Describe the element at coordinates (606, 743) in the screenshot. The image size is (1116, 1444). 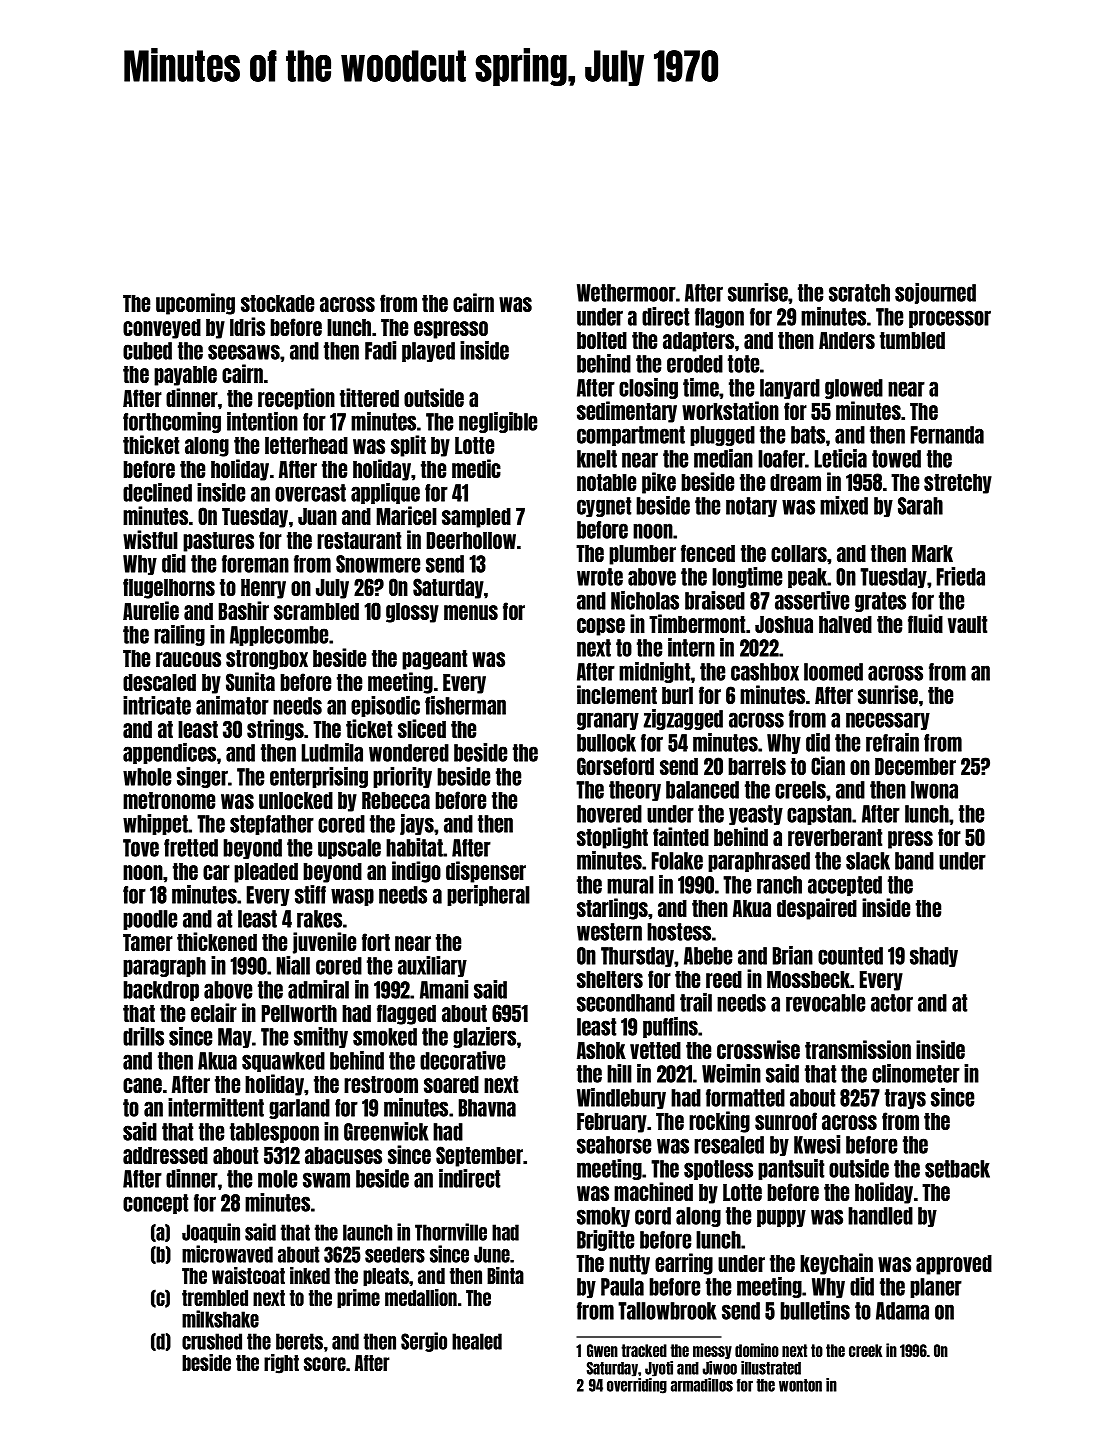
I see `bullock` at that location.
